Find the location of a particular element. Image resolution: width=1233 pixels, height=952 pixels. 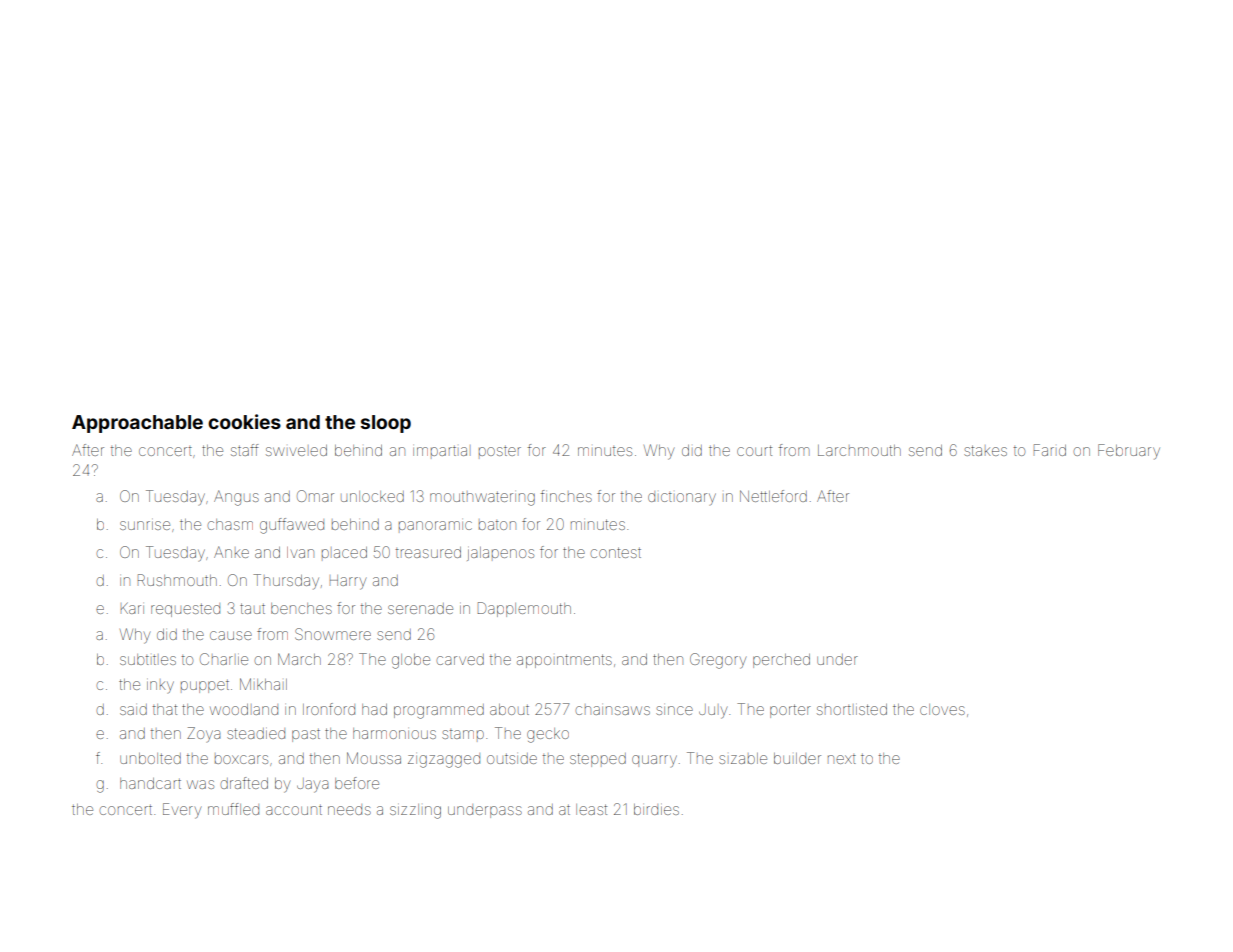

Thursday is located at coordinates (286, 582).
